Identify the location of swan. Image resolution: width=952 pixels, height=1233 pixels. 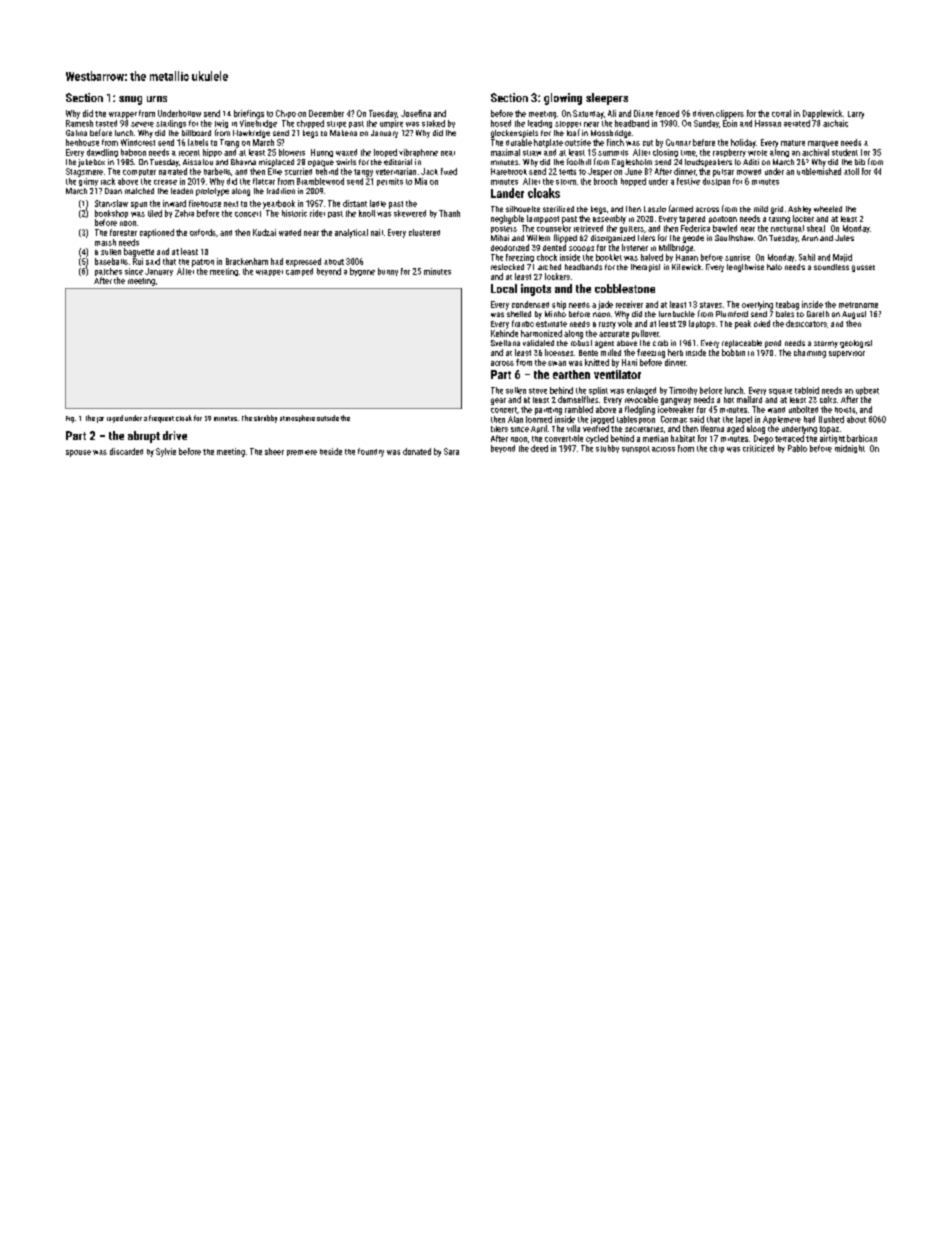
(557, 363).
